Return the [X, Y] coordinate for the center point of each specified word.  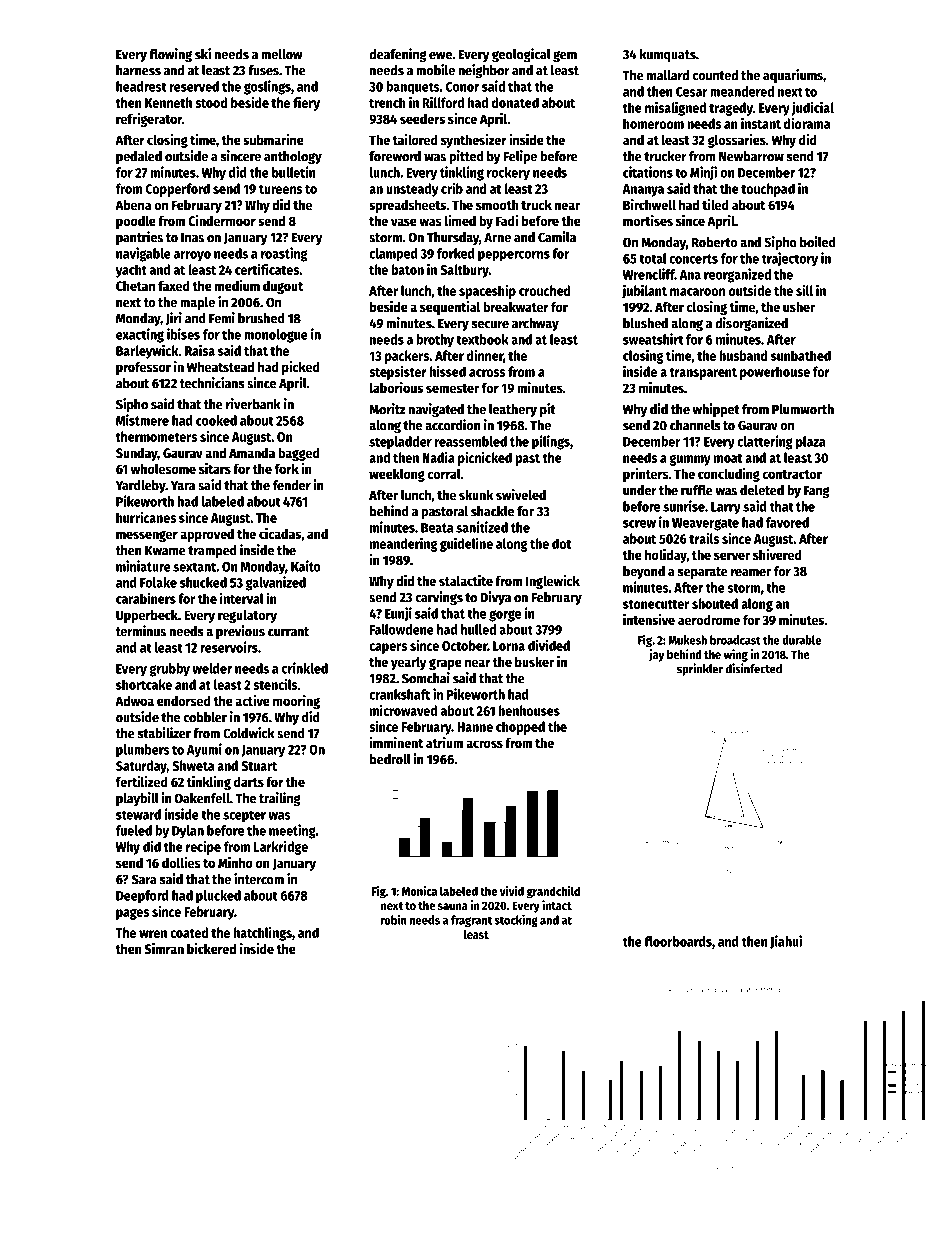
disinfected [754, 668]
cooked [216, 420]
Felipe [520, 157]
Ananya [643, 190]
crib [452, 188]
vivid [512, 891]
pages [132, 914]
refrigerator [149, 120]
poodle [136, 222]
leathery [513, 410]
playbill [137, 799]
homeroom [653, 123]
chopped [520, 728]
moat [728, 458]
